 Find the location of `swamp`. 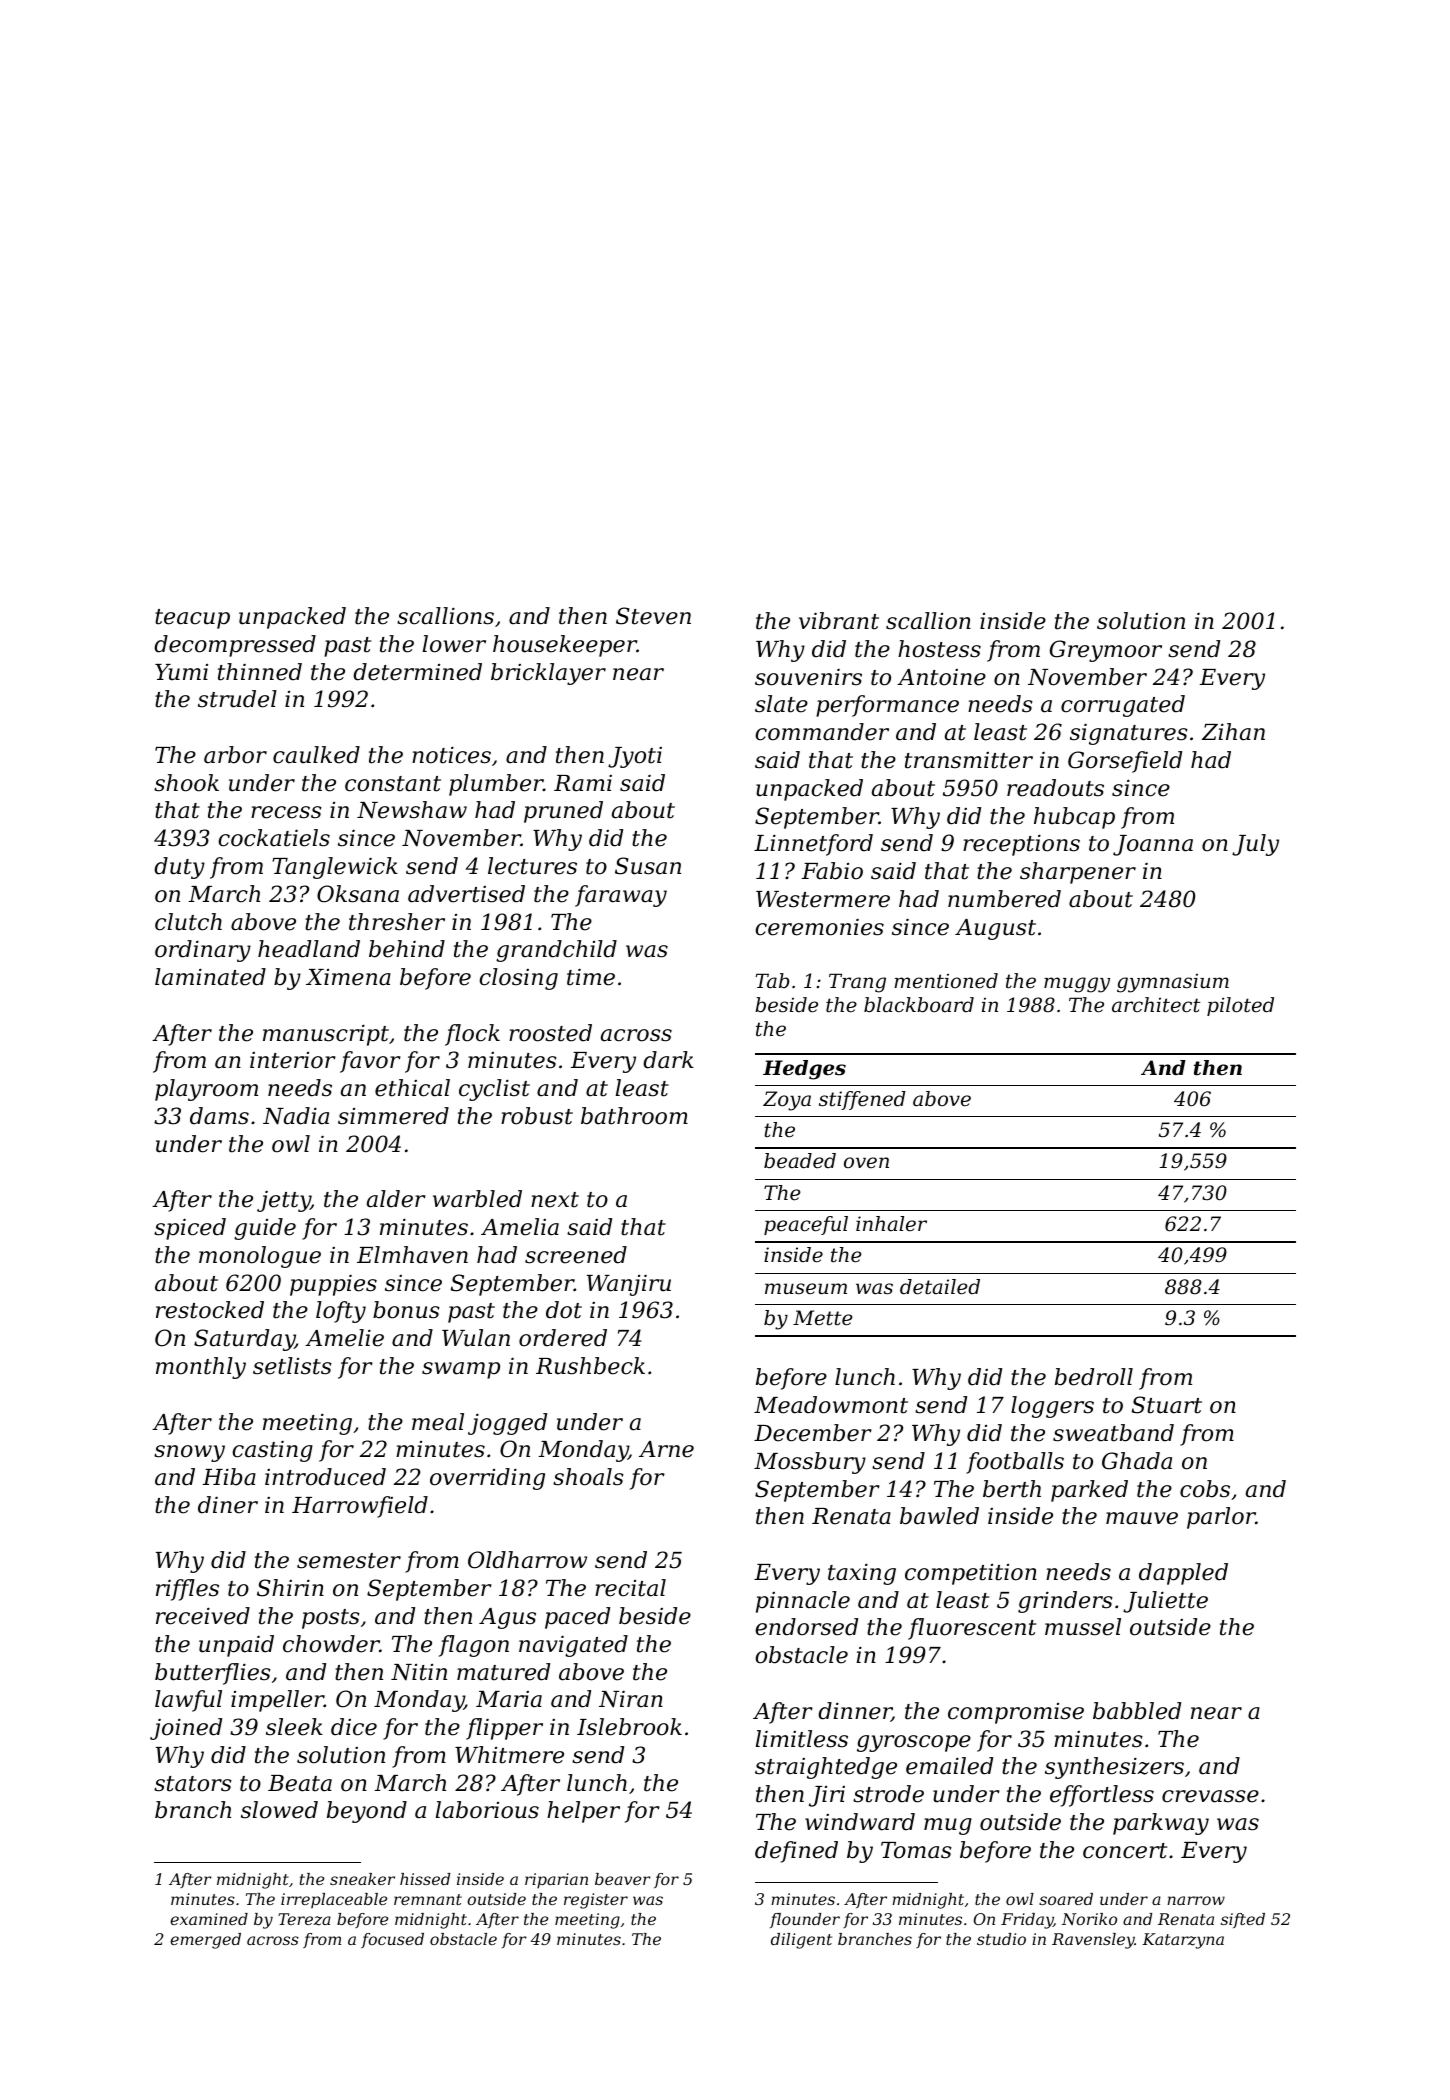

swamp is located at coordinates (461, 1370).
